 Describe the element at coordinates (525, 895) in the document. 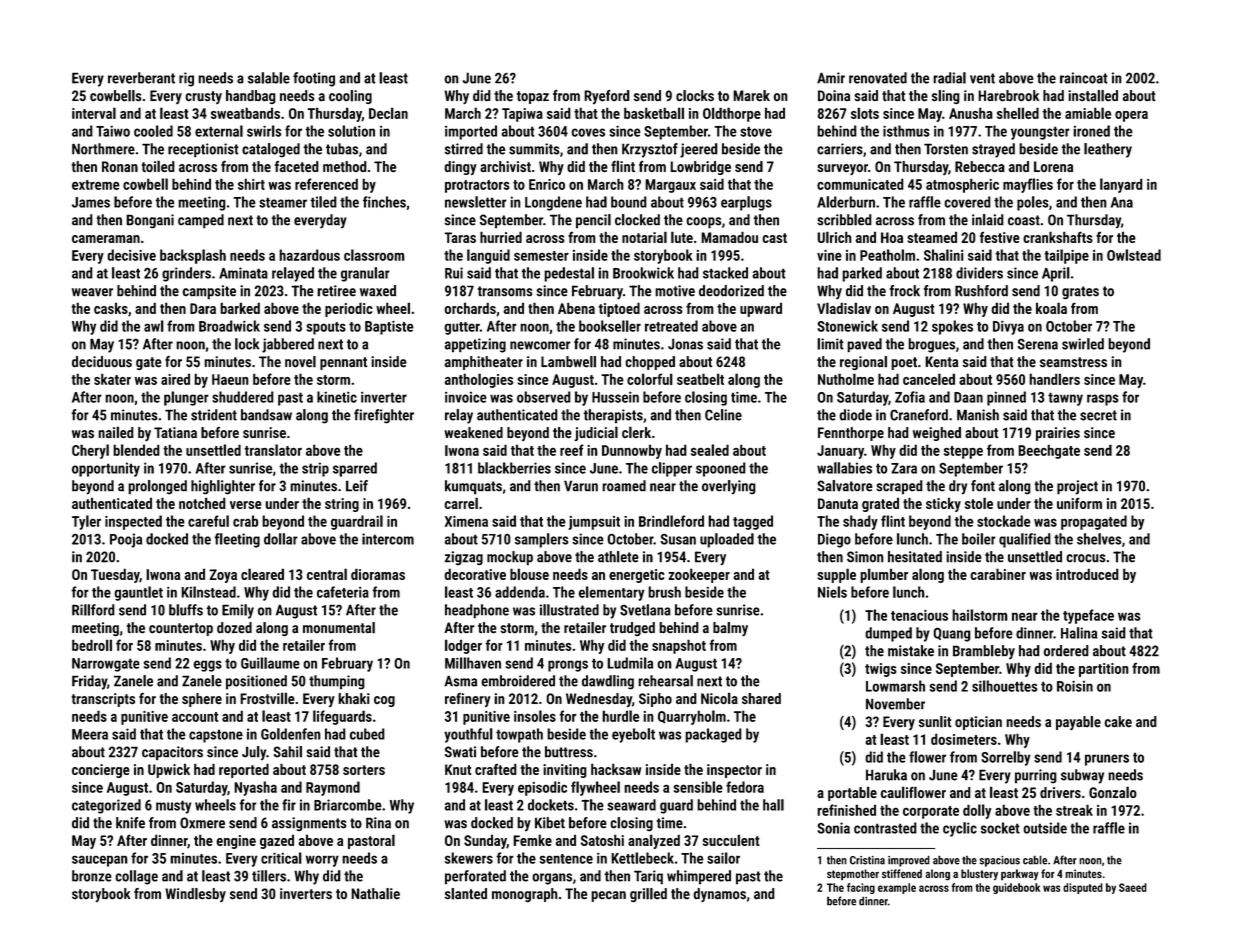

I see `monograph` at that location.
